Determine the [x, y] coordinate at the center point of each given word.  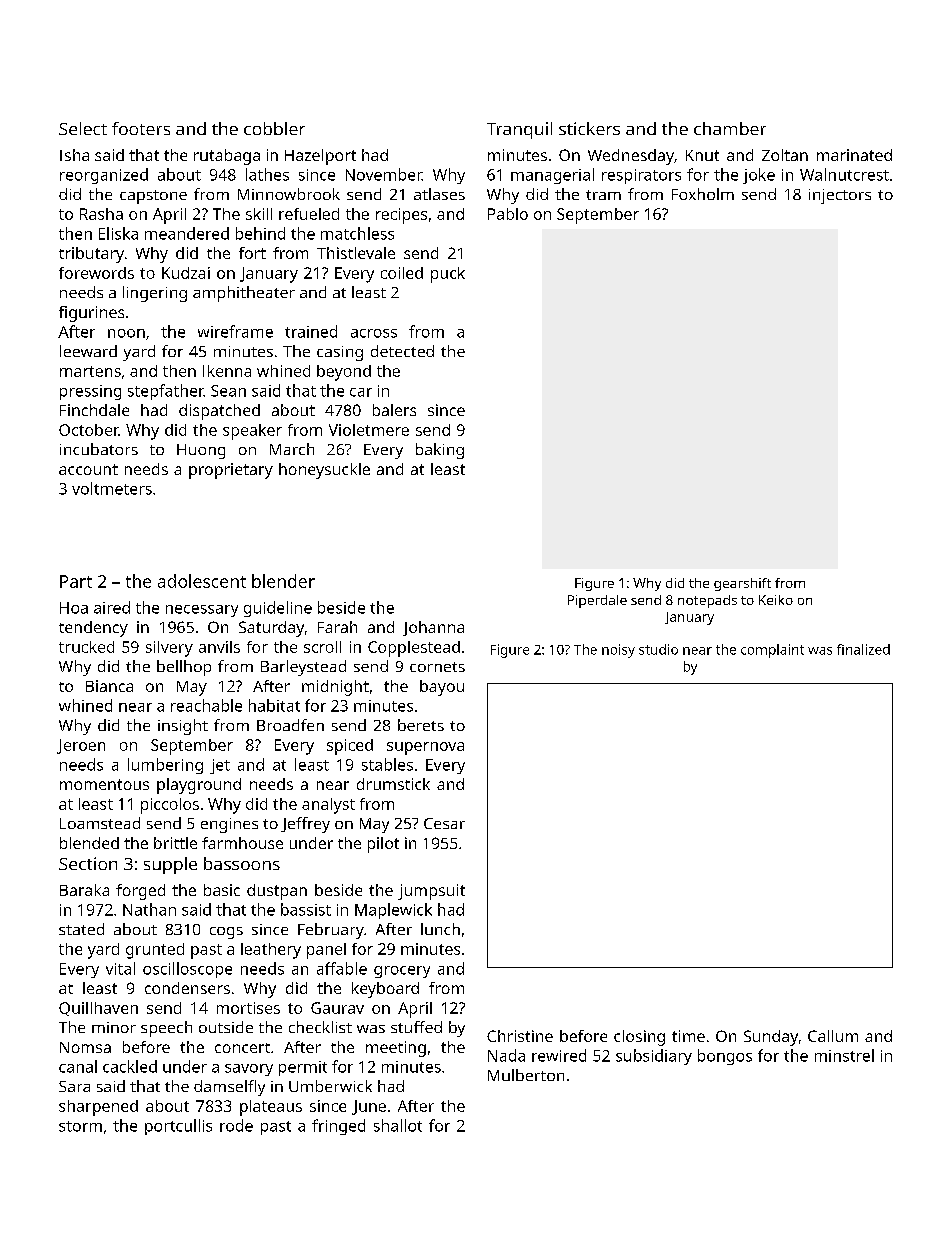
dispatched [219, 412]
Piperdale [597, 601]
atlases [439, 194]
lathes [267, 174]
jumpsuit [431, 892]
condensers [187, 988]
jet [220, 766]
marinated [854, 155]
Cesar [444, 823]
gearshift [742, 584]
